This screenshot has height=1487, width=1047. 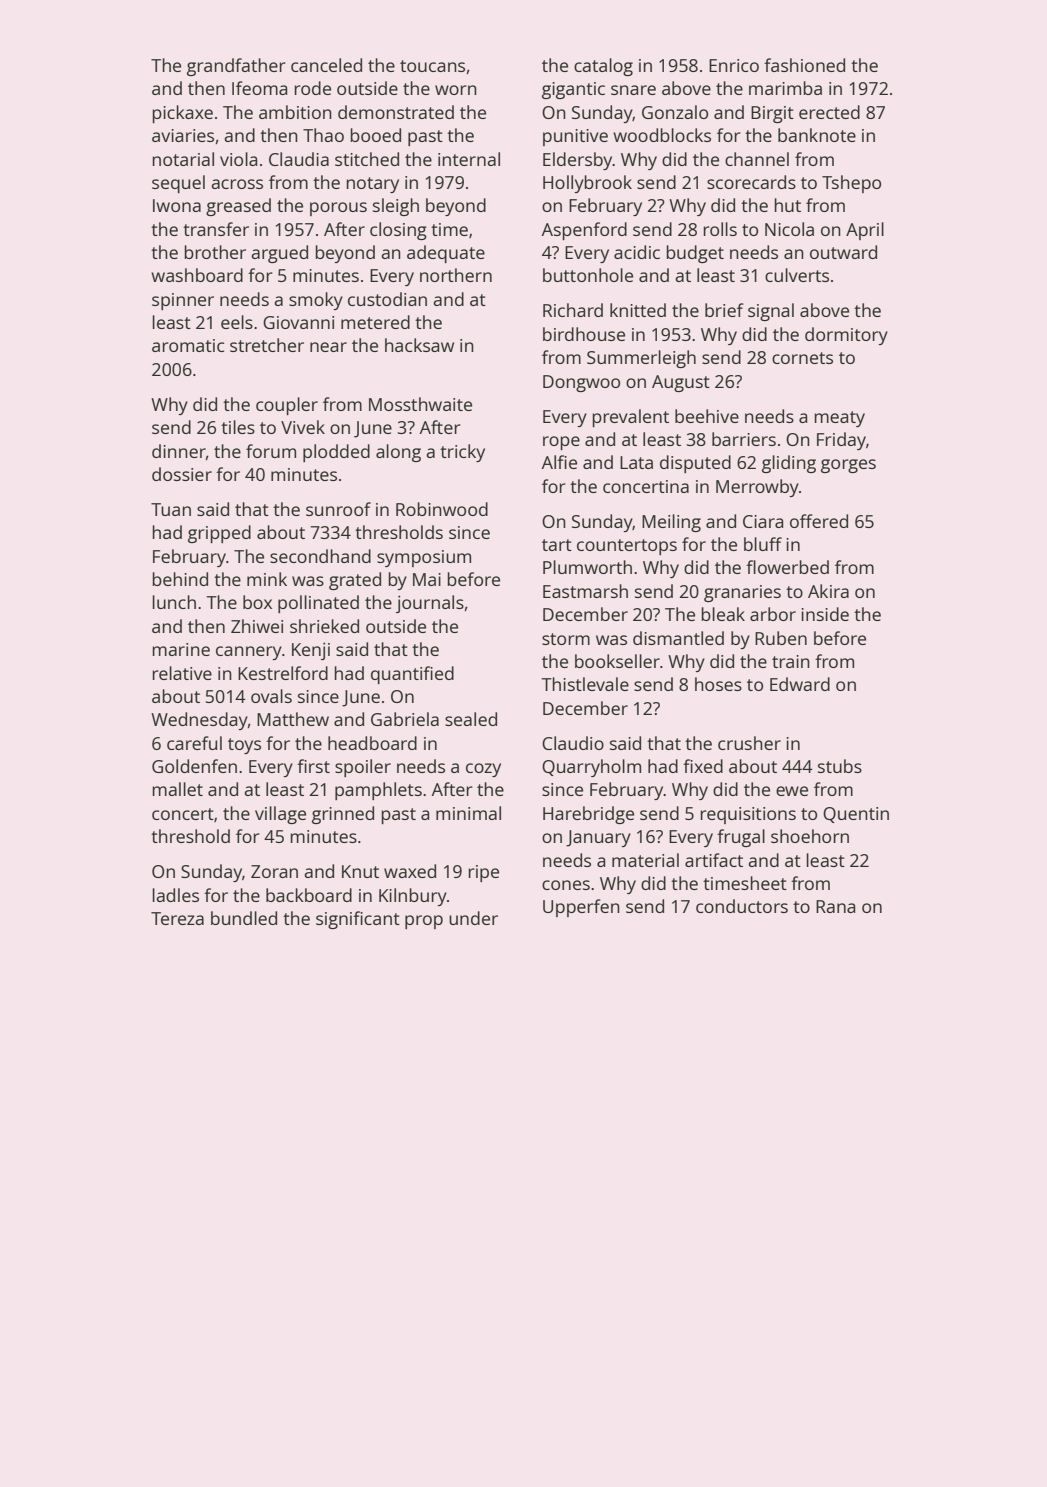 What do you see at coordinates (817, 135) in the screenshot?
I see `banknote` at bounding box center [817, 135].
